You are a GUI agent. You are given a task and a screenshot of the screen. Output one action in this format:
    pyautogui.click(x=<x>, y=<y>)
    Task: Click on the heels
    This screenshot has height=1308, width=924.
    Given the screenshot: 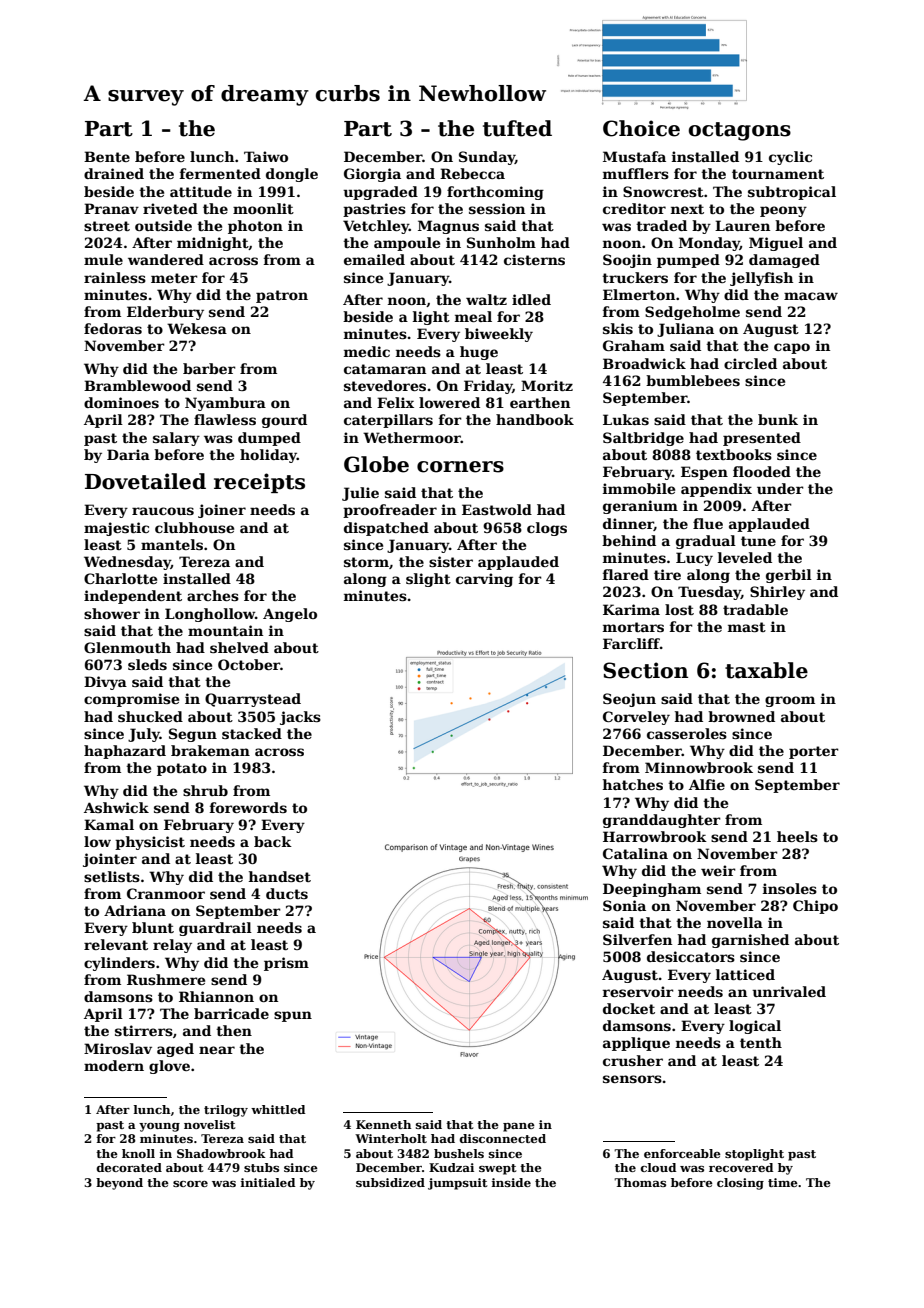 What is the action you would take?
    pyautogui.click(x=797, y=836)
